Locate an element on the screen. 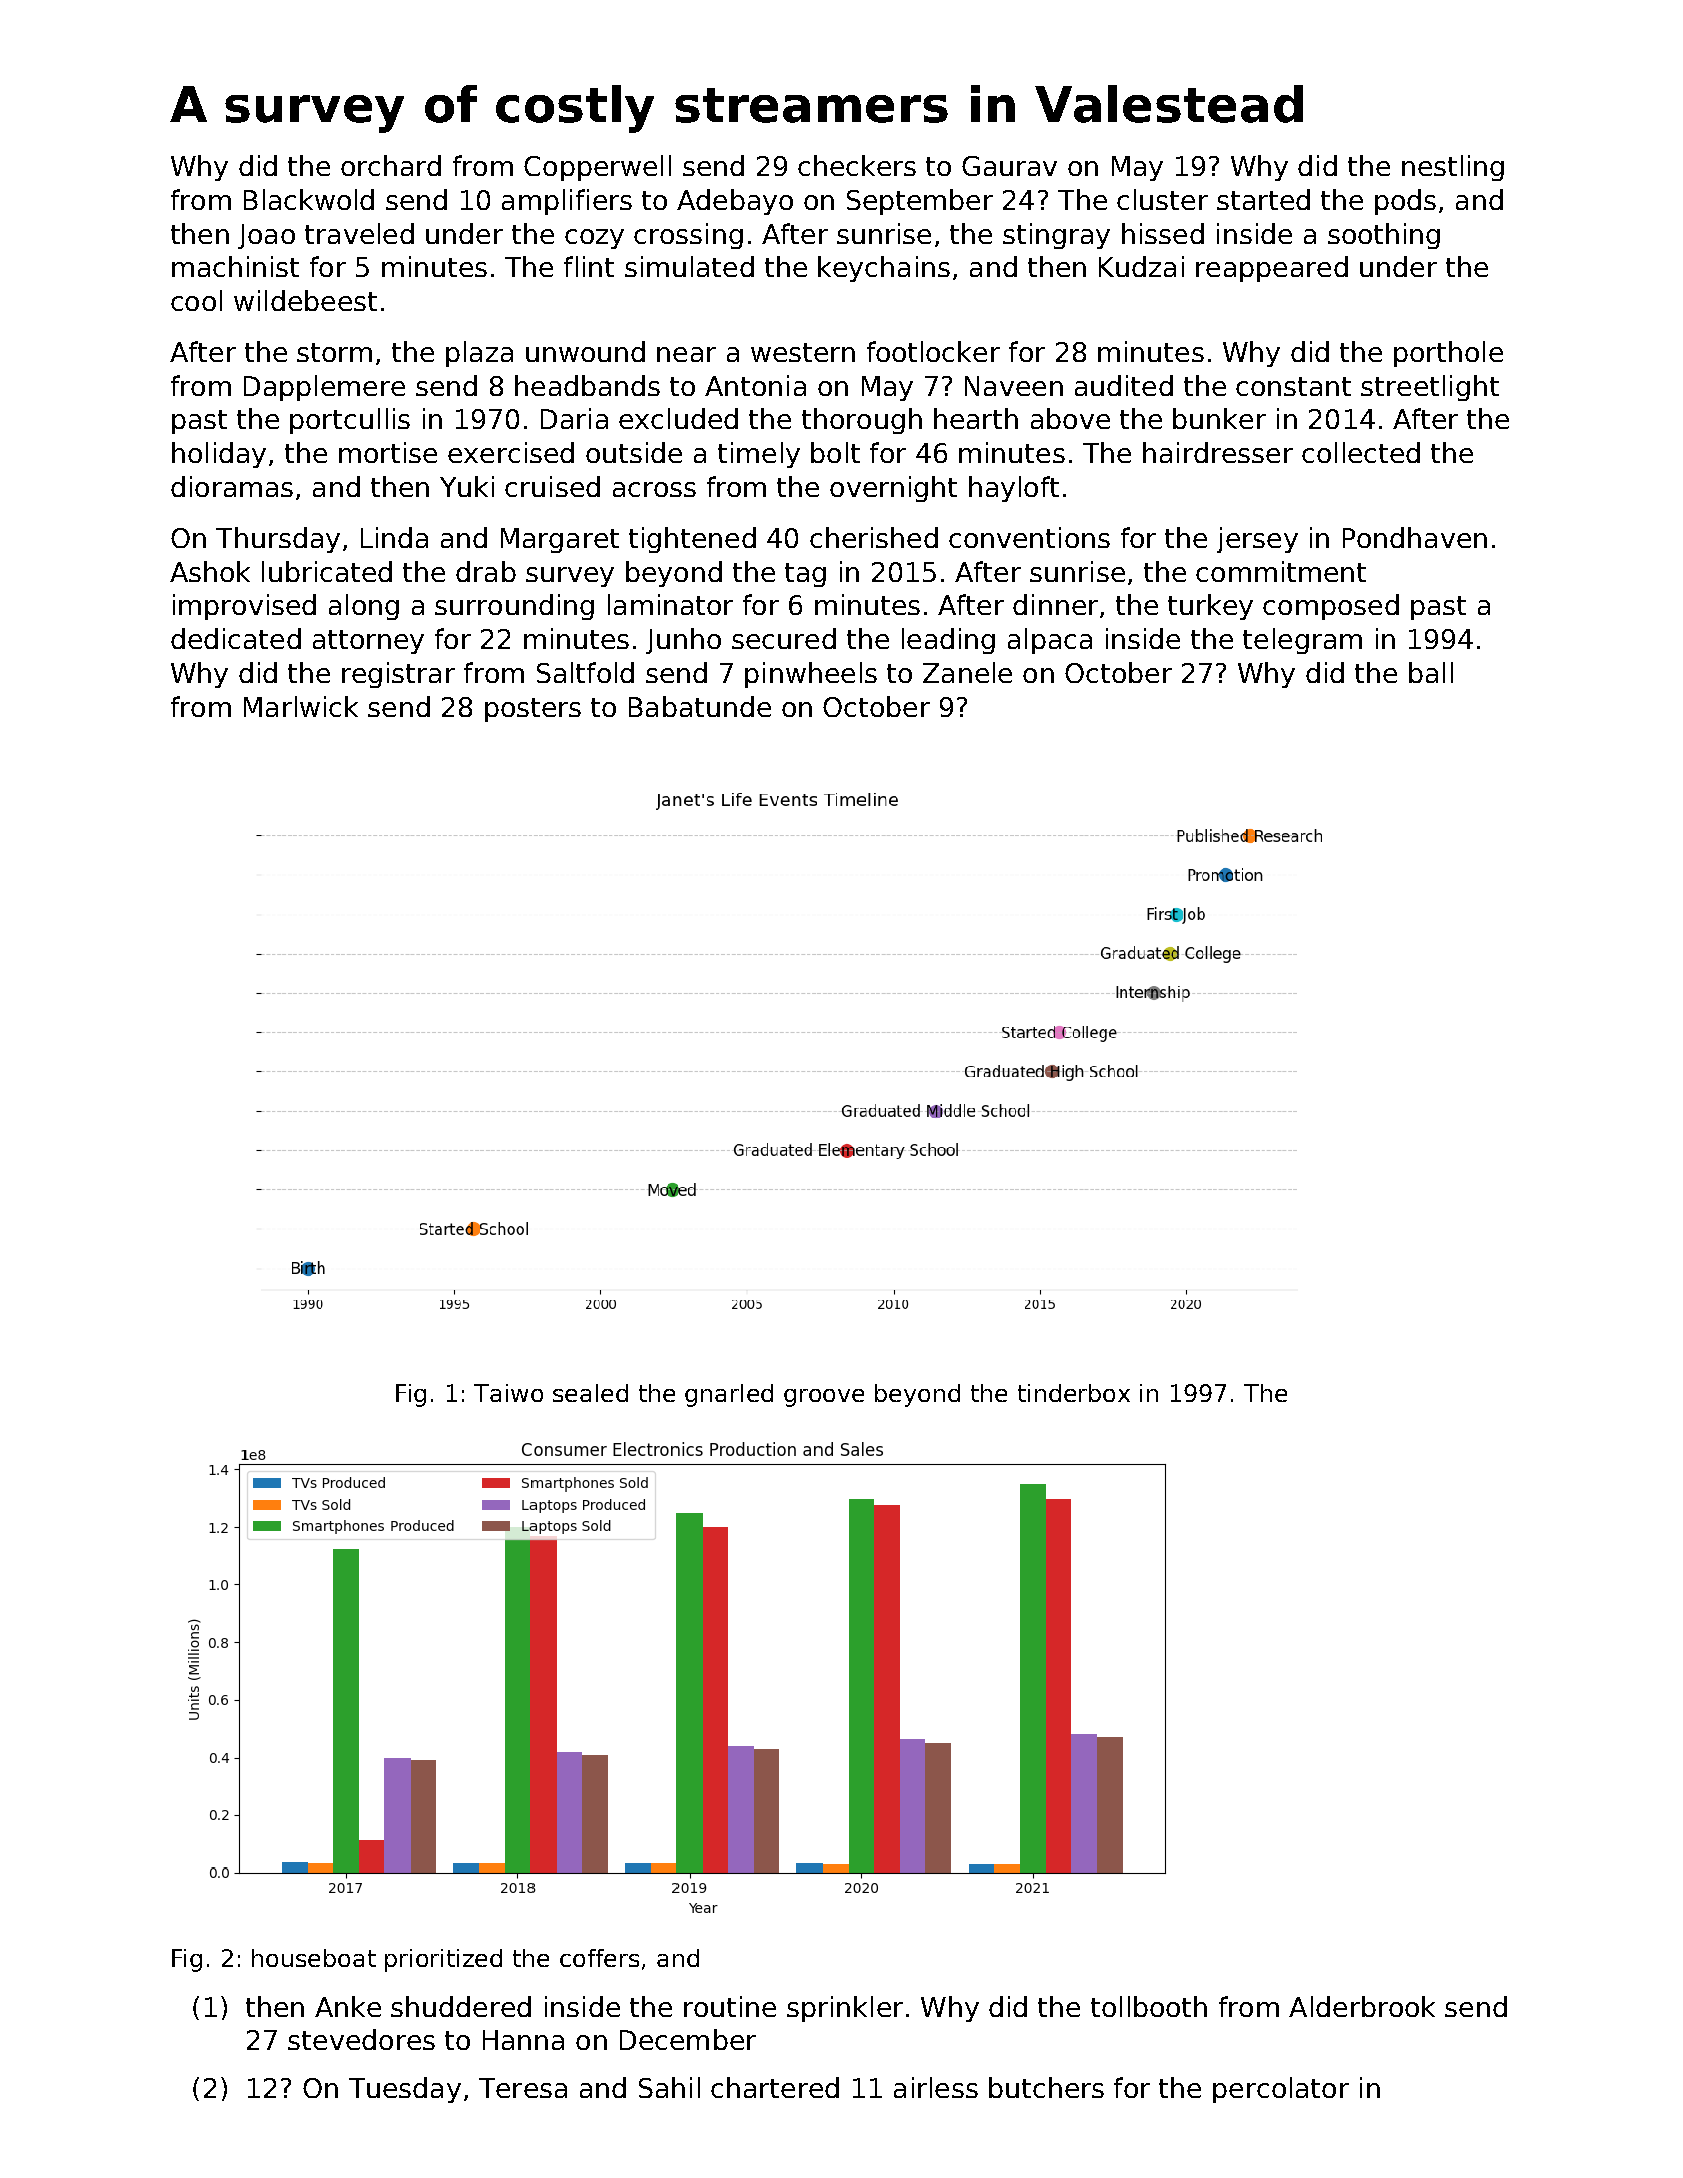 The height and width of the screenshot is (2178, 1683). Babatunde is located at coordinates (700, 706).
